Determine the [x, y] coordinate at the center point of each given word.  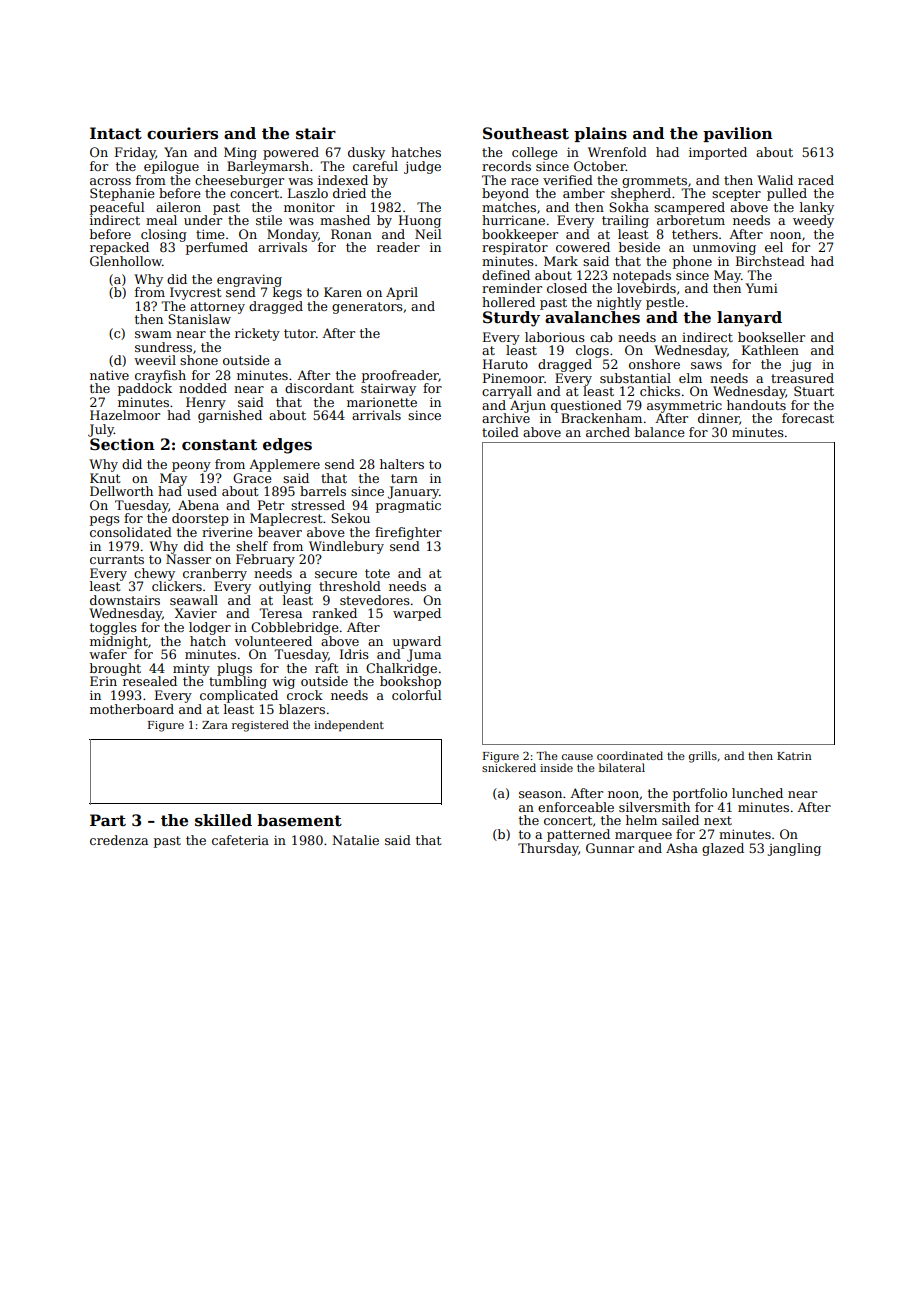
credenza [119, 840]
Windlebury [346, 547]
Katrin [794, 756]
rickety [257, 334]
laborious [555, 337]
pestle [665, 303]
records [506, 166]
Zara [215, 725]
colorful [417, 695]
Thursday [548, 849]
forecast [808, 418]
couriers [182, 133]
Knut [105, 478]
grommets [654, 182]
